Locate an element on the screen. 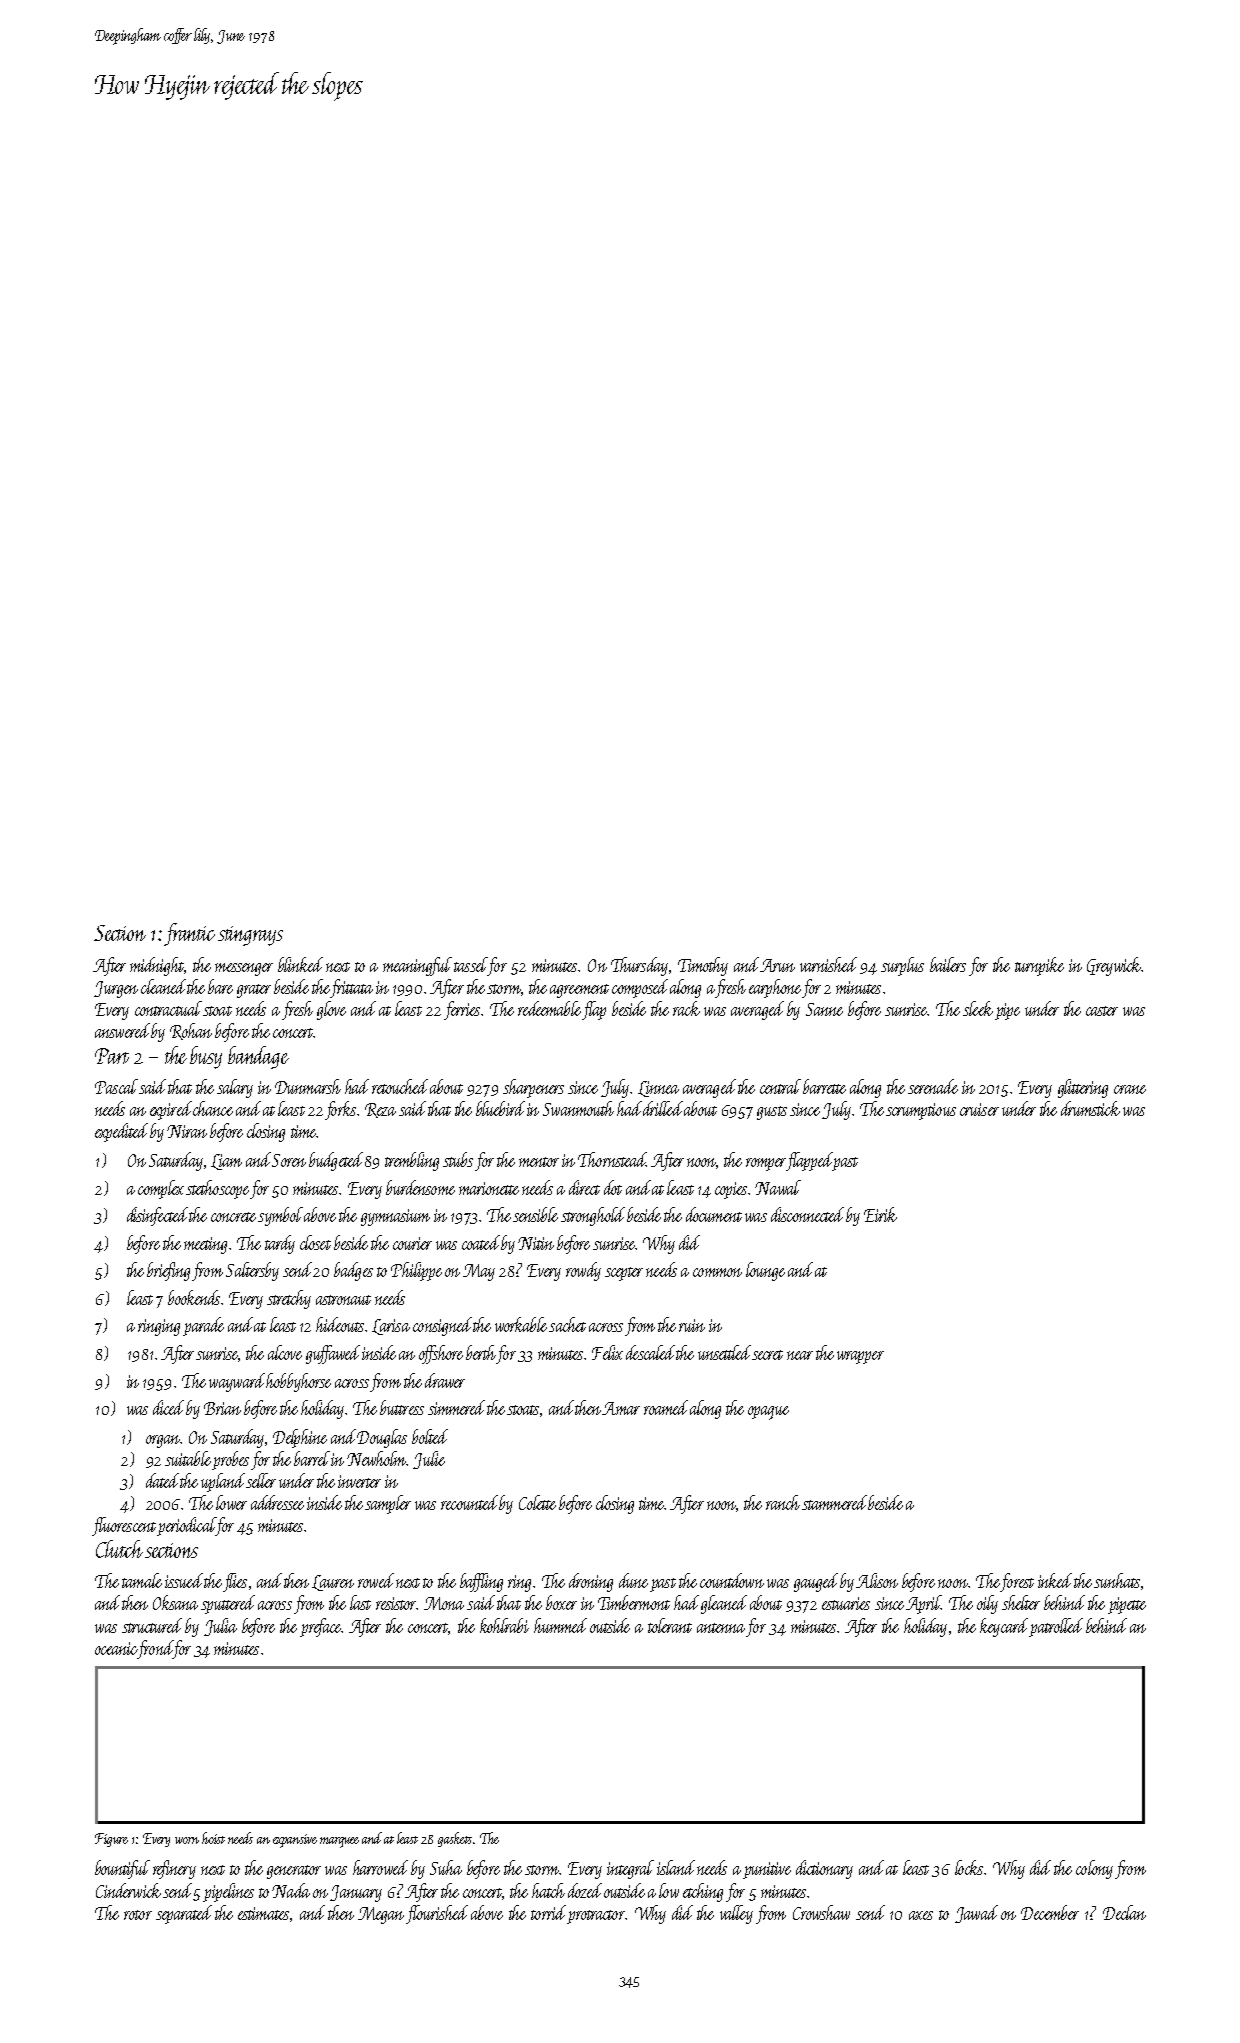  bailers is located at coordinates (948, 964).
